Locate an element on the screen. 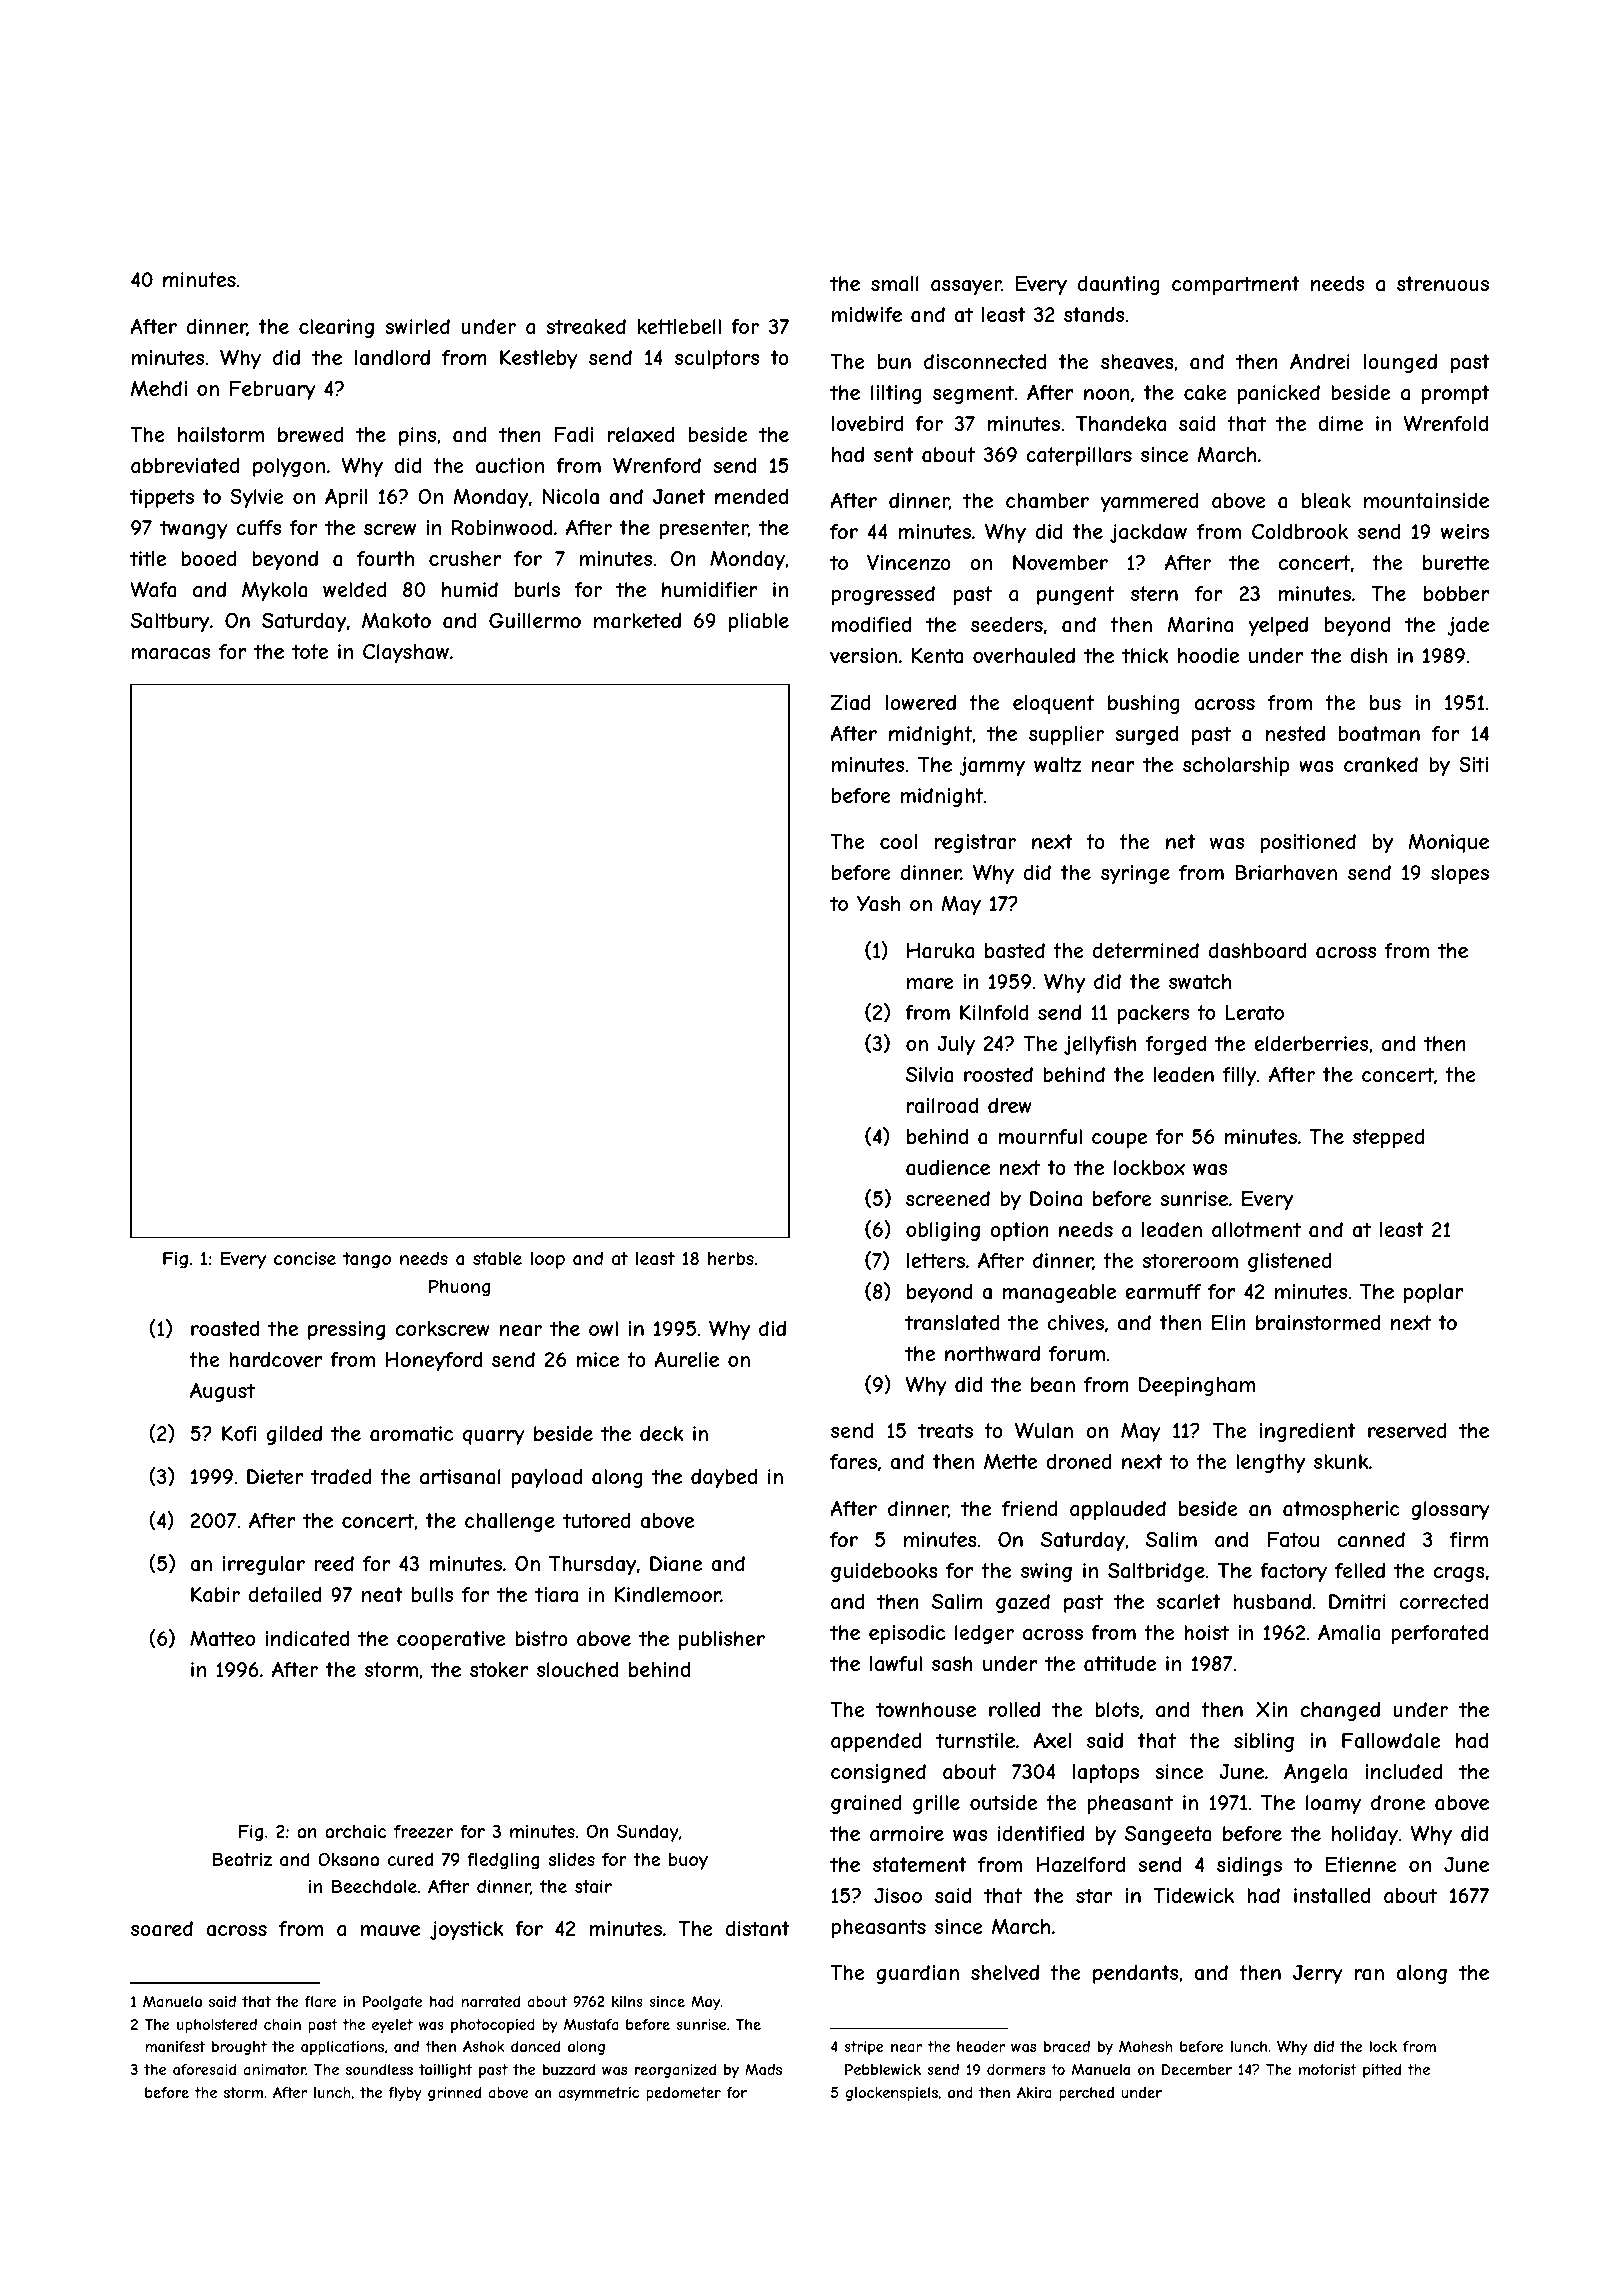 The width and height of the screenshot is (1620, 2292). narrated is located at coordinates (490, 2001).
